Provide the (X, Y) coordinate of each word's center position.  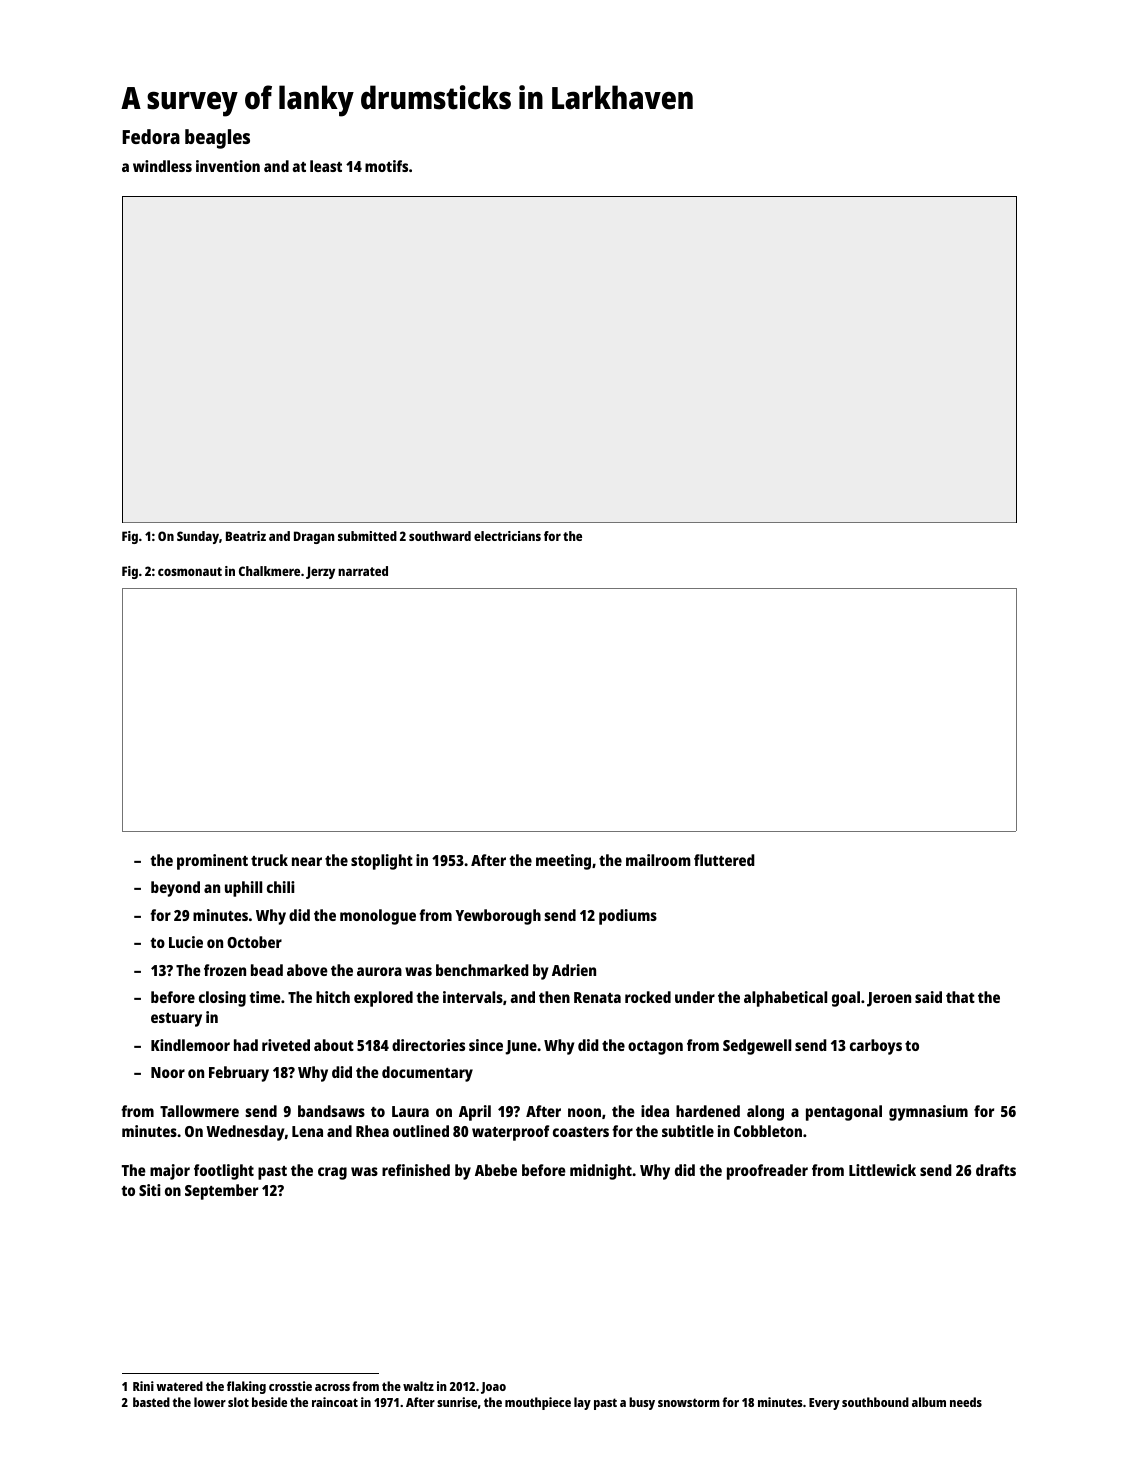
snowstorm (689, 1402)
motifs (386, 166)
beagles (217, 139)
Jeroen (889, 999)
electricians (507, 536)
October (254, 942)
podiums (628, 917)
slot (238, 1402)
